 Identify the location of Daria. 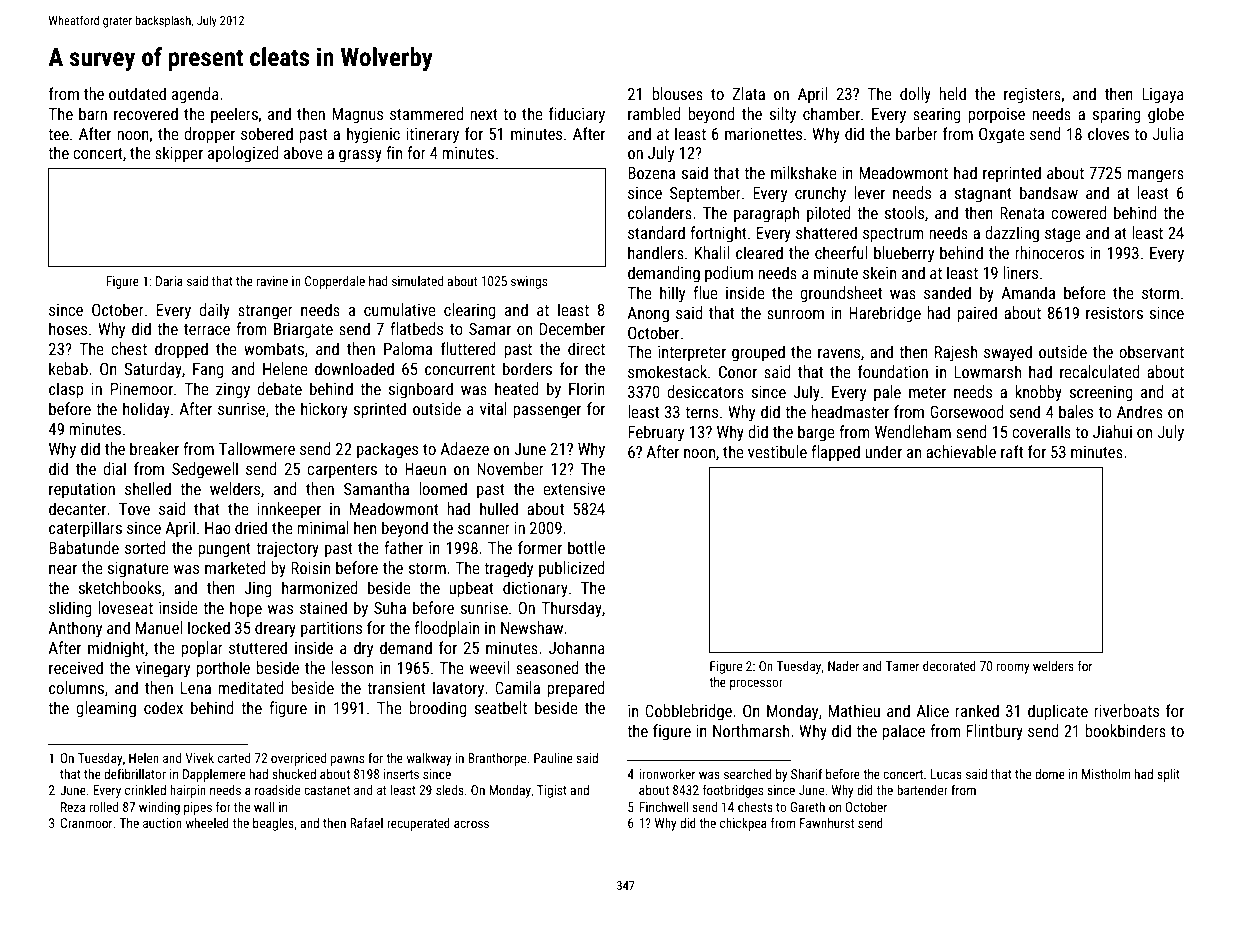
(169, 281).
